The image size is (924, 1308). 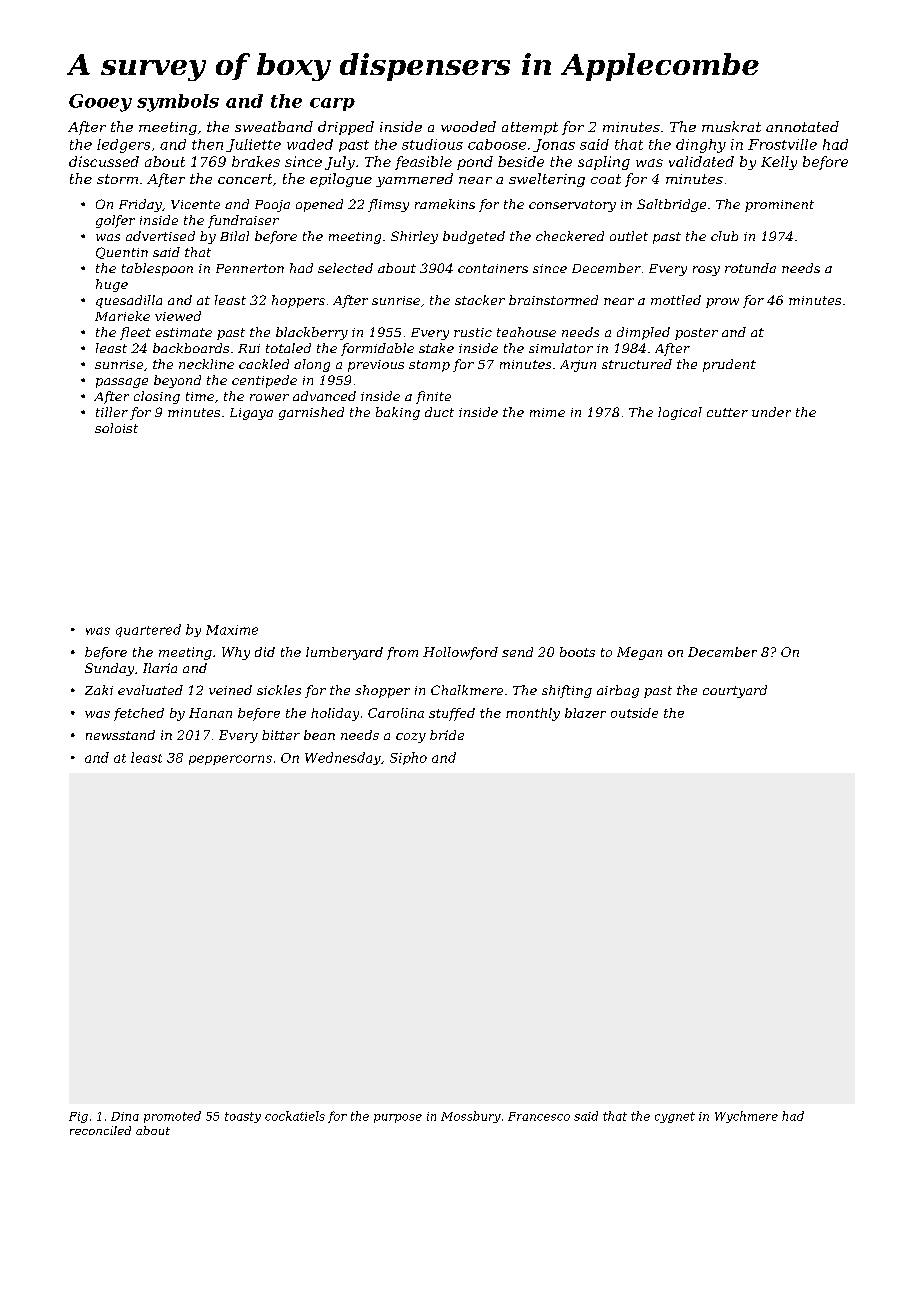 What do you see at coordinates (408, 758) in the screenshot?
I see `Sipho` at bounding box center [408, 758].
